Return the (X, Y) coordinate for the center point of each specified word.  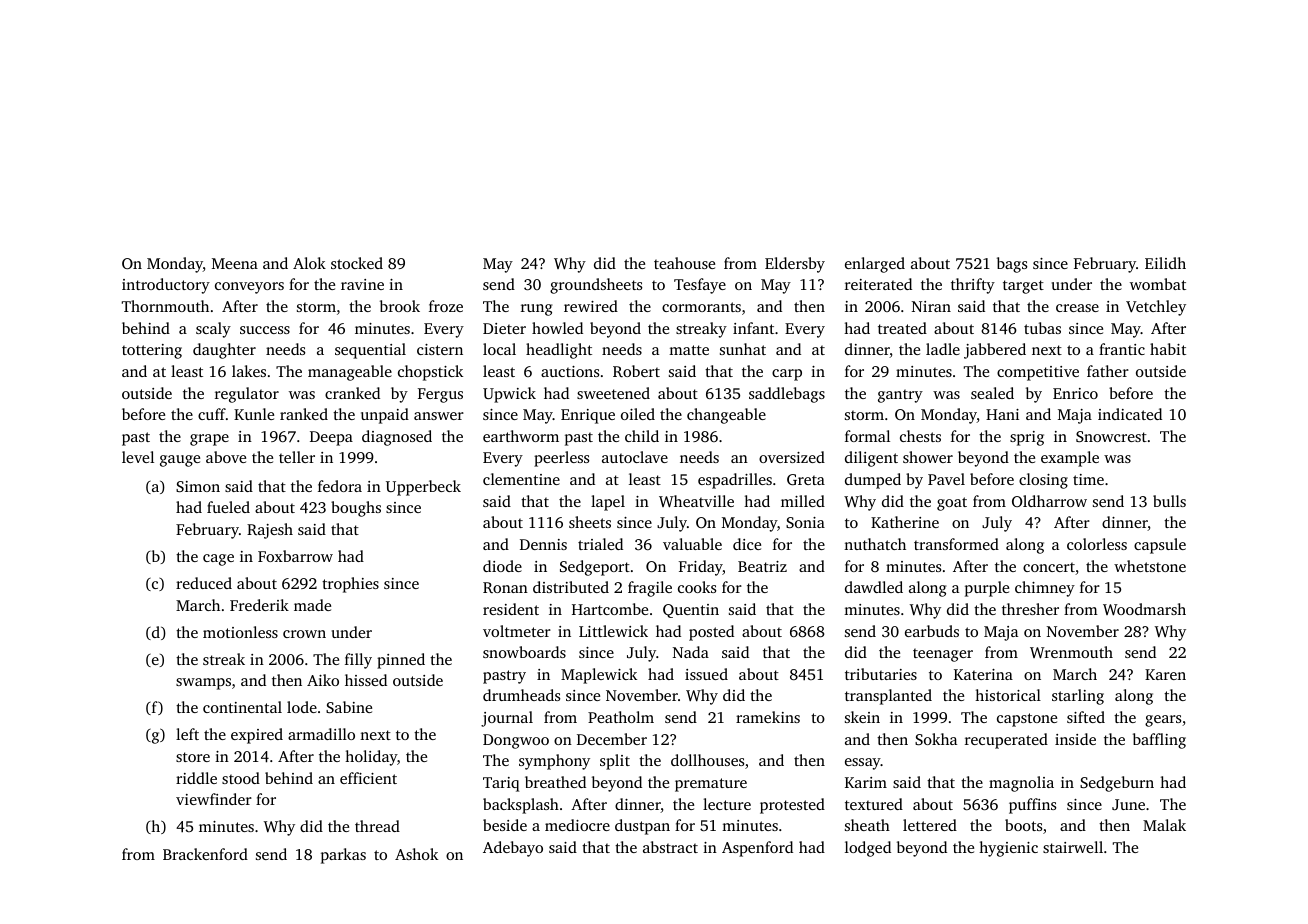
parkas (343, 856)
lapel (608, 503)
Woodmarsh (1144, 609)
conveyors (249, 288)
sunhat (743, 349)
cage (218, 560)
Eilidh (1165, 263)
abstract (670, 847)
